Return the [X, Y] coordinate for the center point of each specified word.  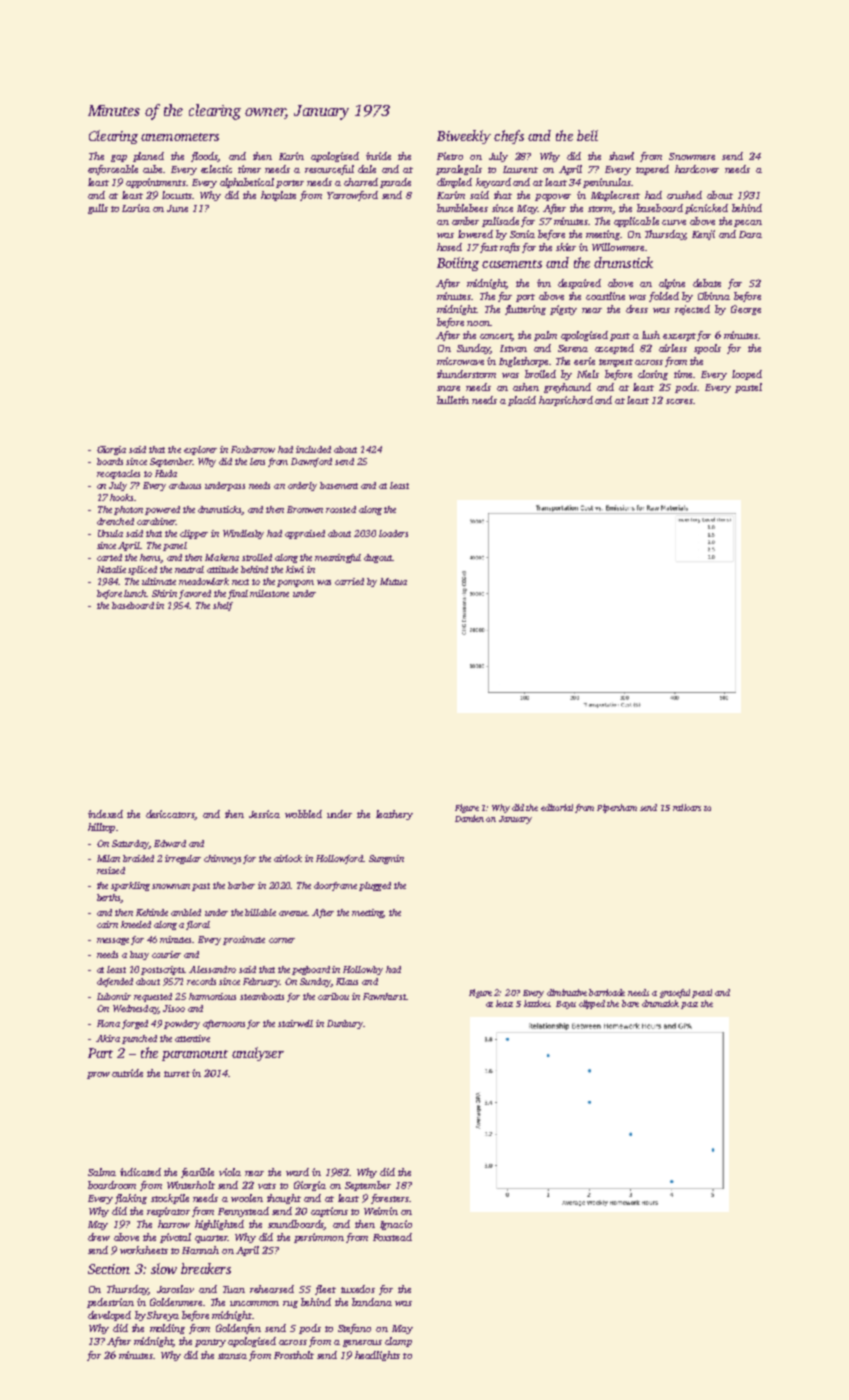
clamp [398, 1342]
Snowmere [692, 156]
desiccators [170, 814]
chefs [509, 137]
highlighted [219, 1225]
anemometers [180, 137]
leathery [394, 815]
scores [679, 401]
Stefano [354, 1329]
